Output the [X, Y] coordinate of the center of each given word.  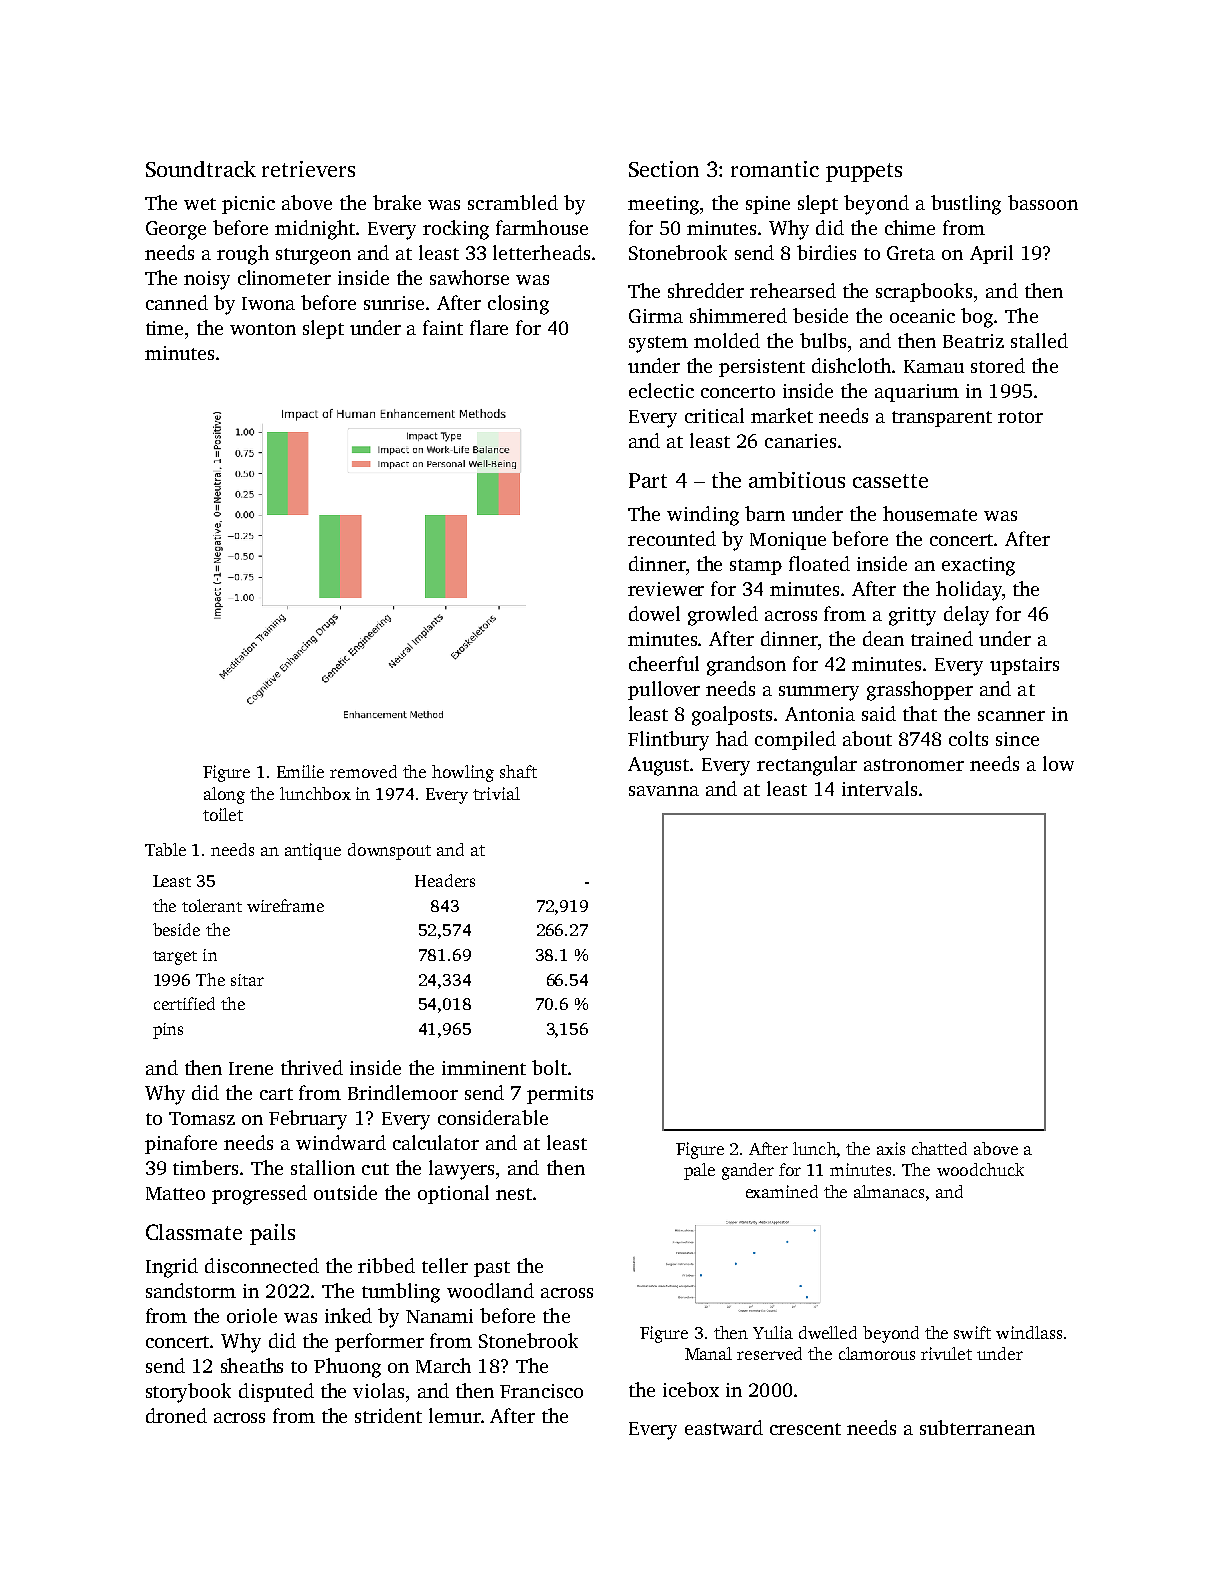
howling [463, 773]
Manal [708, 1353]
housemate [930, 513]
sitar [247, 980]
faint [443, 327]
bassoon [1043, 202]
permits [560, 1095]
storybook [188, 1393]
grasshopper [920, 691]
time [164, 328]
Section [664, 169]
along [224, 795]
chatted [939, 1148]
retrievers [308, 169]
